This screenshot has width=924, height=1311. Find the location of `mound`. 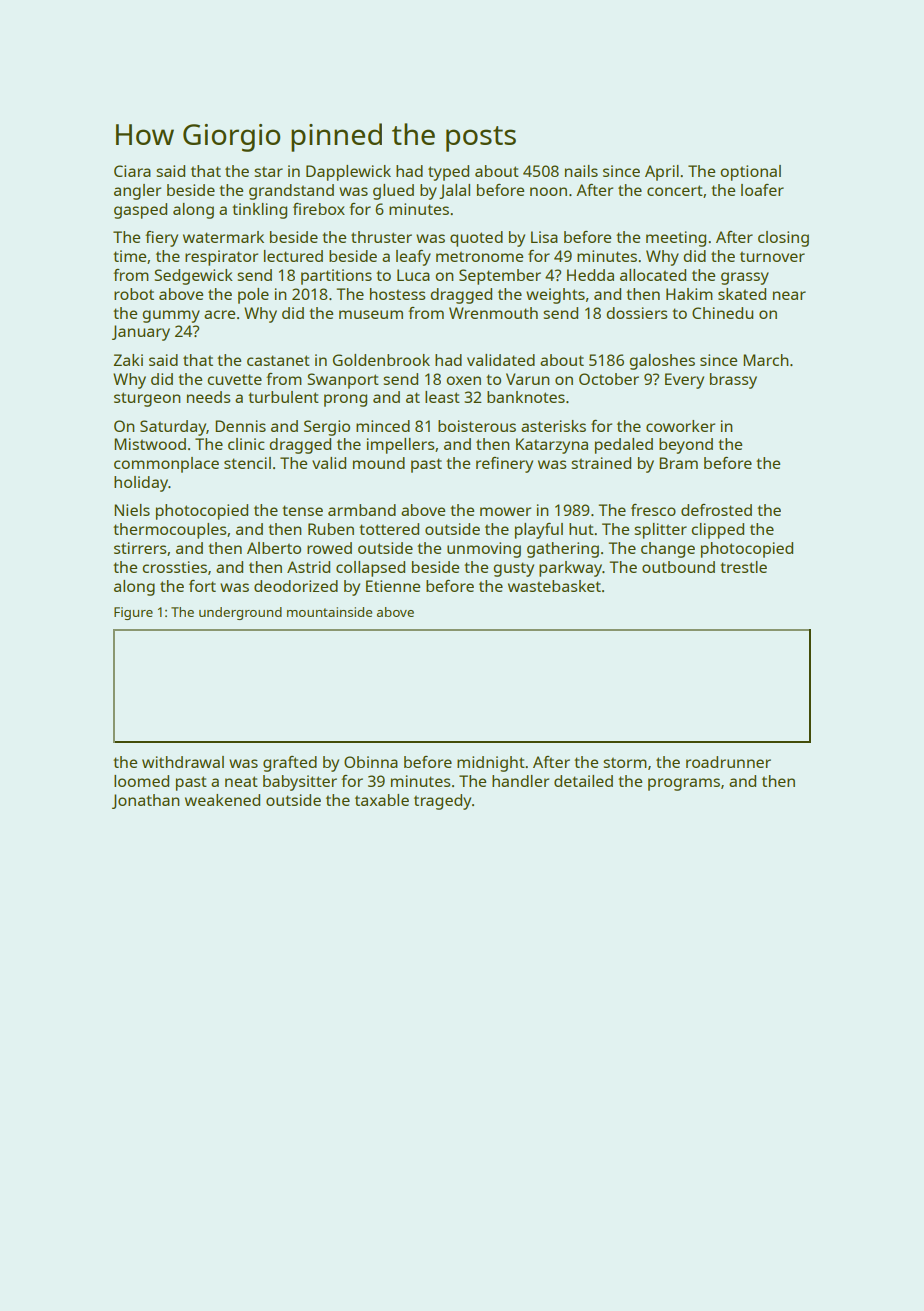

mound is located at coordinates (379, 463).
